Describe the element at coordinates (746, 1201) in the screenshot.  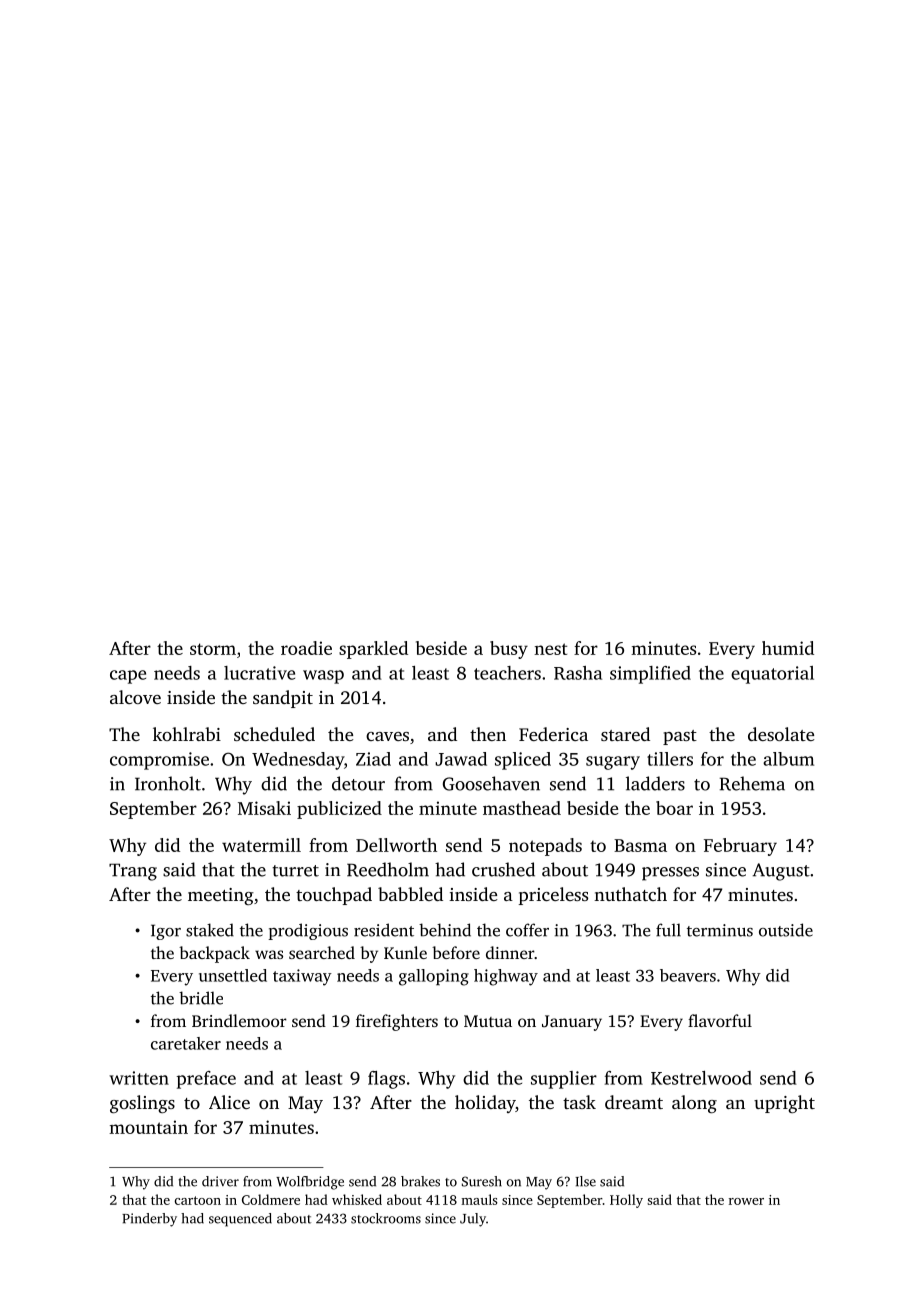
I see `rower` at that location.
